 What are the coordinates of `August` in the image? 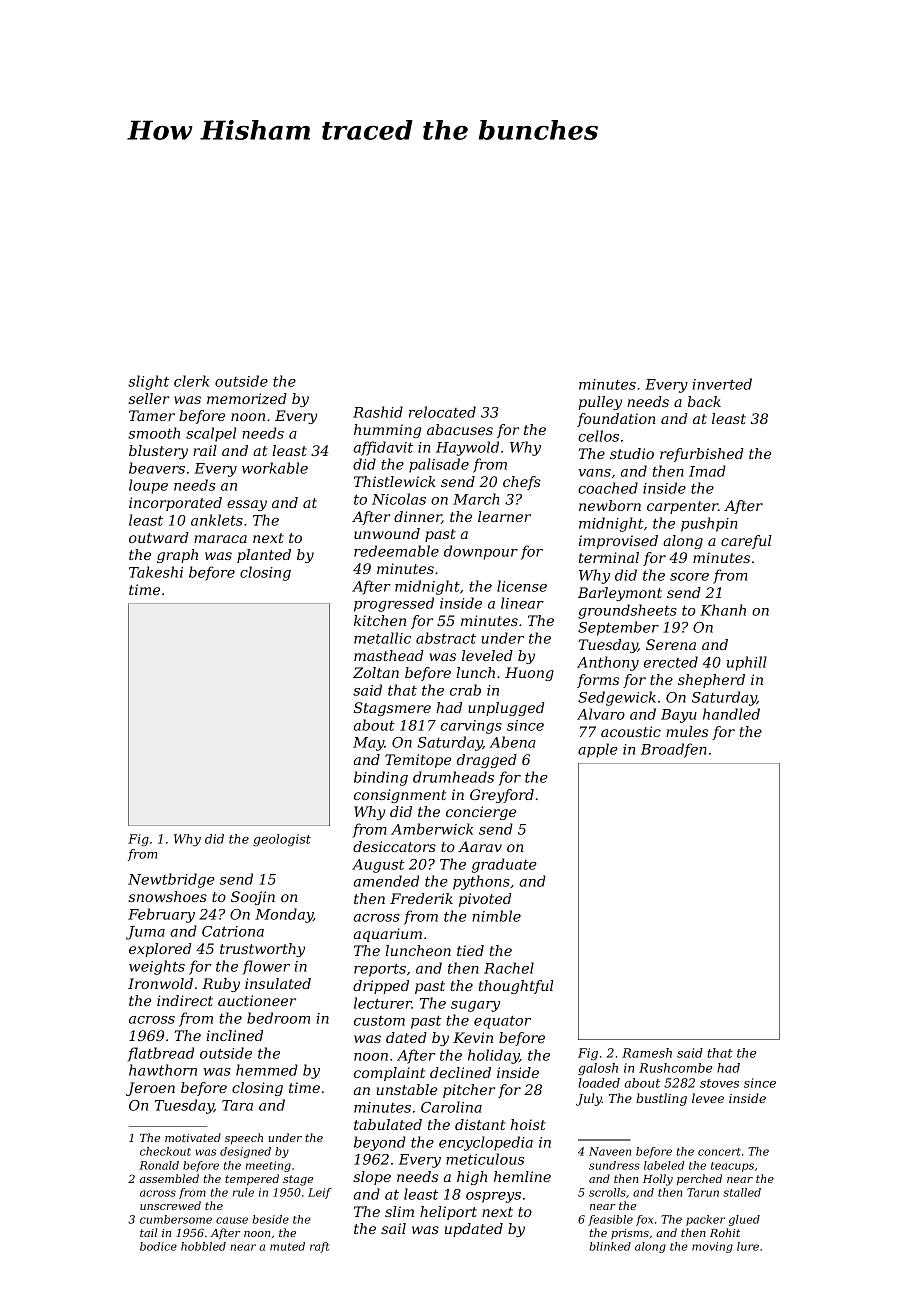 It's located at (378, 866).
